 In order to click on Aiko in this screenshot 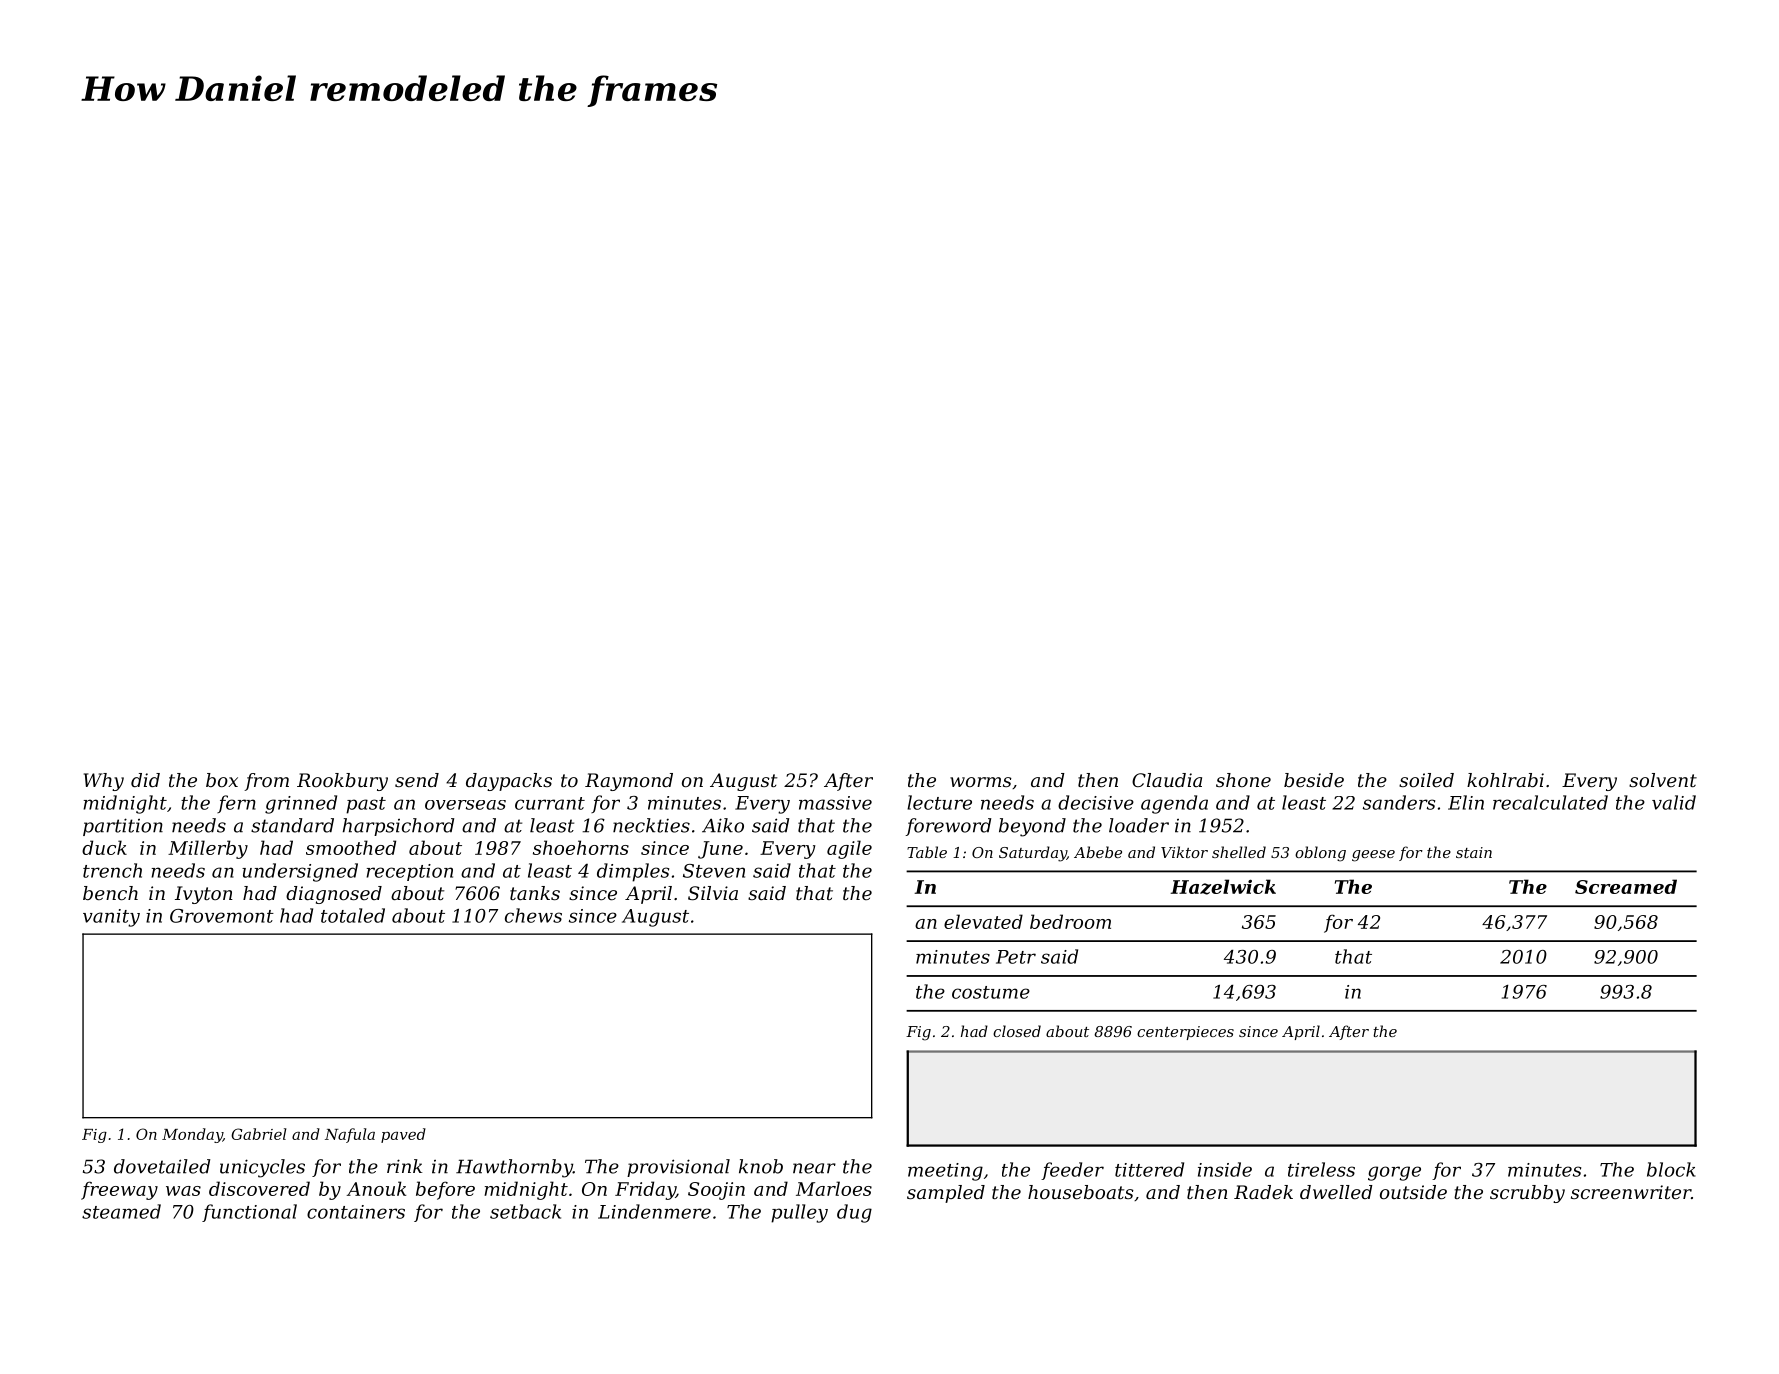, I will do `click(723, 825)`.
